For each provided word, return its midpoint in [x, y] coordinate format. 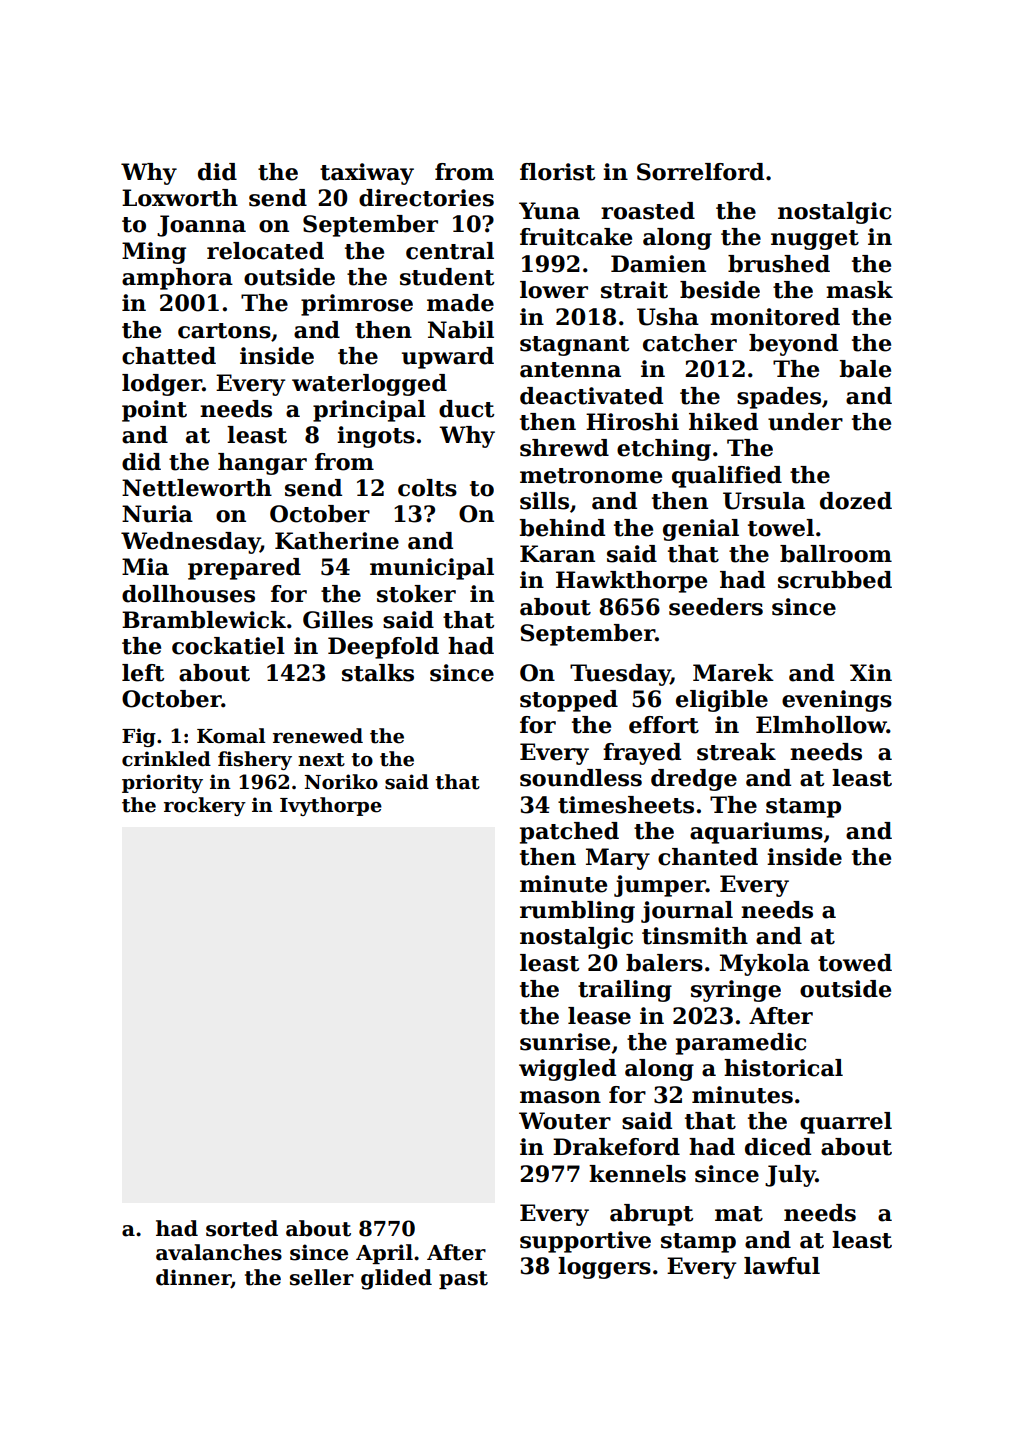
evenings [837, 701]
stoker [416, 594]
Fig [139, 737]
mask [859, 290]
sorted [242, 1228]
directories [426, 198]
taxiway [367, 174]
